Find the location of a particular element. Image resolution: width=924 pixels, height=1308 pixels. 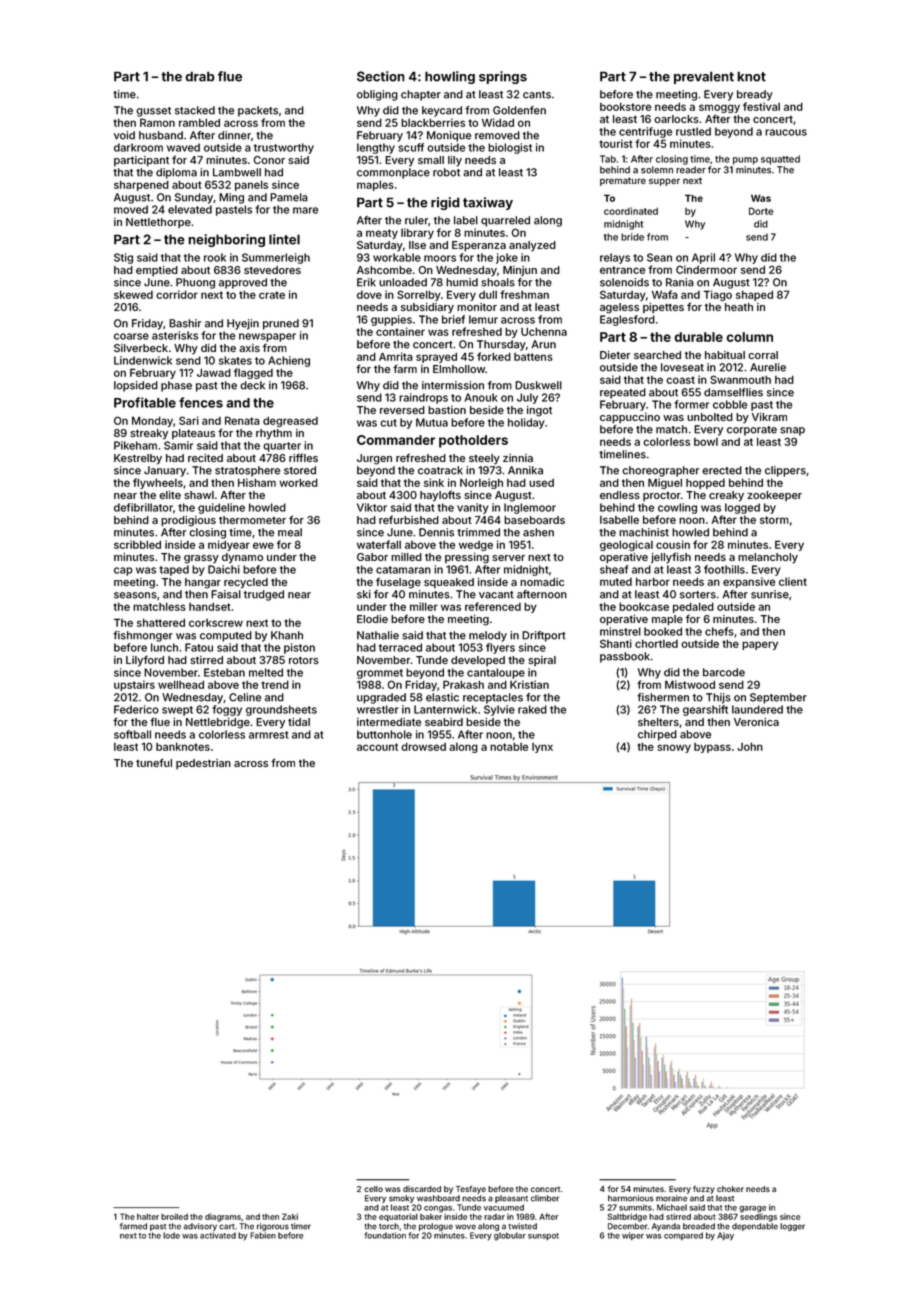

lode is located at coordinates (171, 1235).
